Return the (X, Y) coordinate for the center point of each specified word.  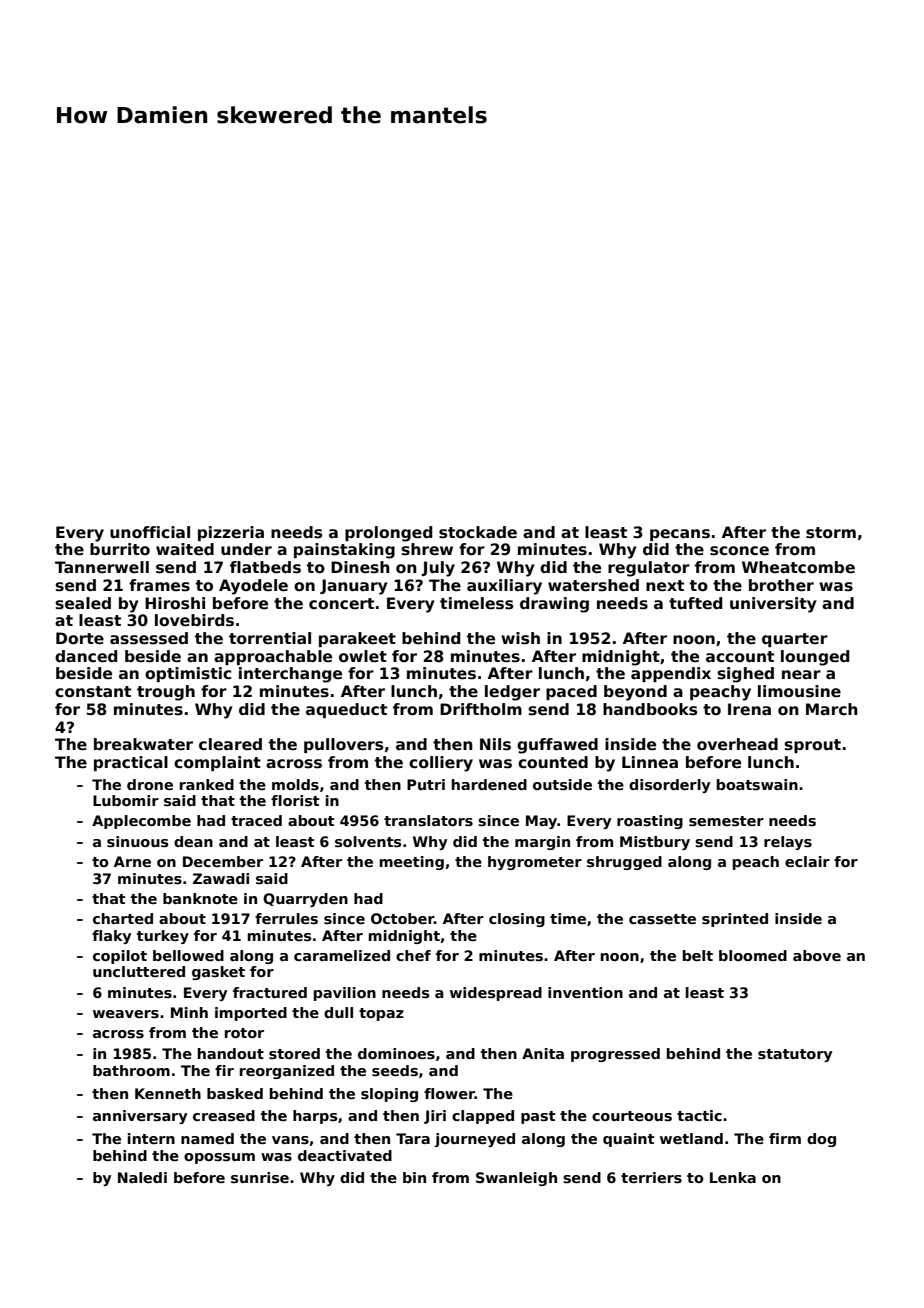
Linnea (650, 762)
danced (86, 656)
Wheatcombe (798, 567)
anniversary (140, 1117)
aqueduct (346, 710)
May (541, 822)
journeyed (475, 1140)
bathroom (131, 1070)
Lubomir (126, 800)
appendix (671, 674)
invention (585, 992)
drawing (554, 605)
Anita (543, 1053)
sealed (83, 603)
